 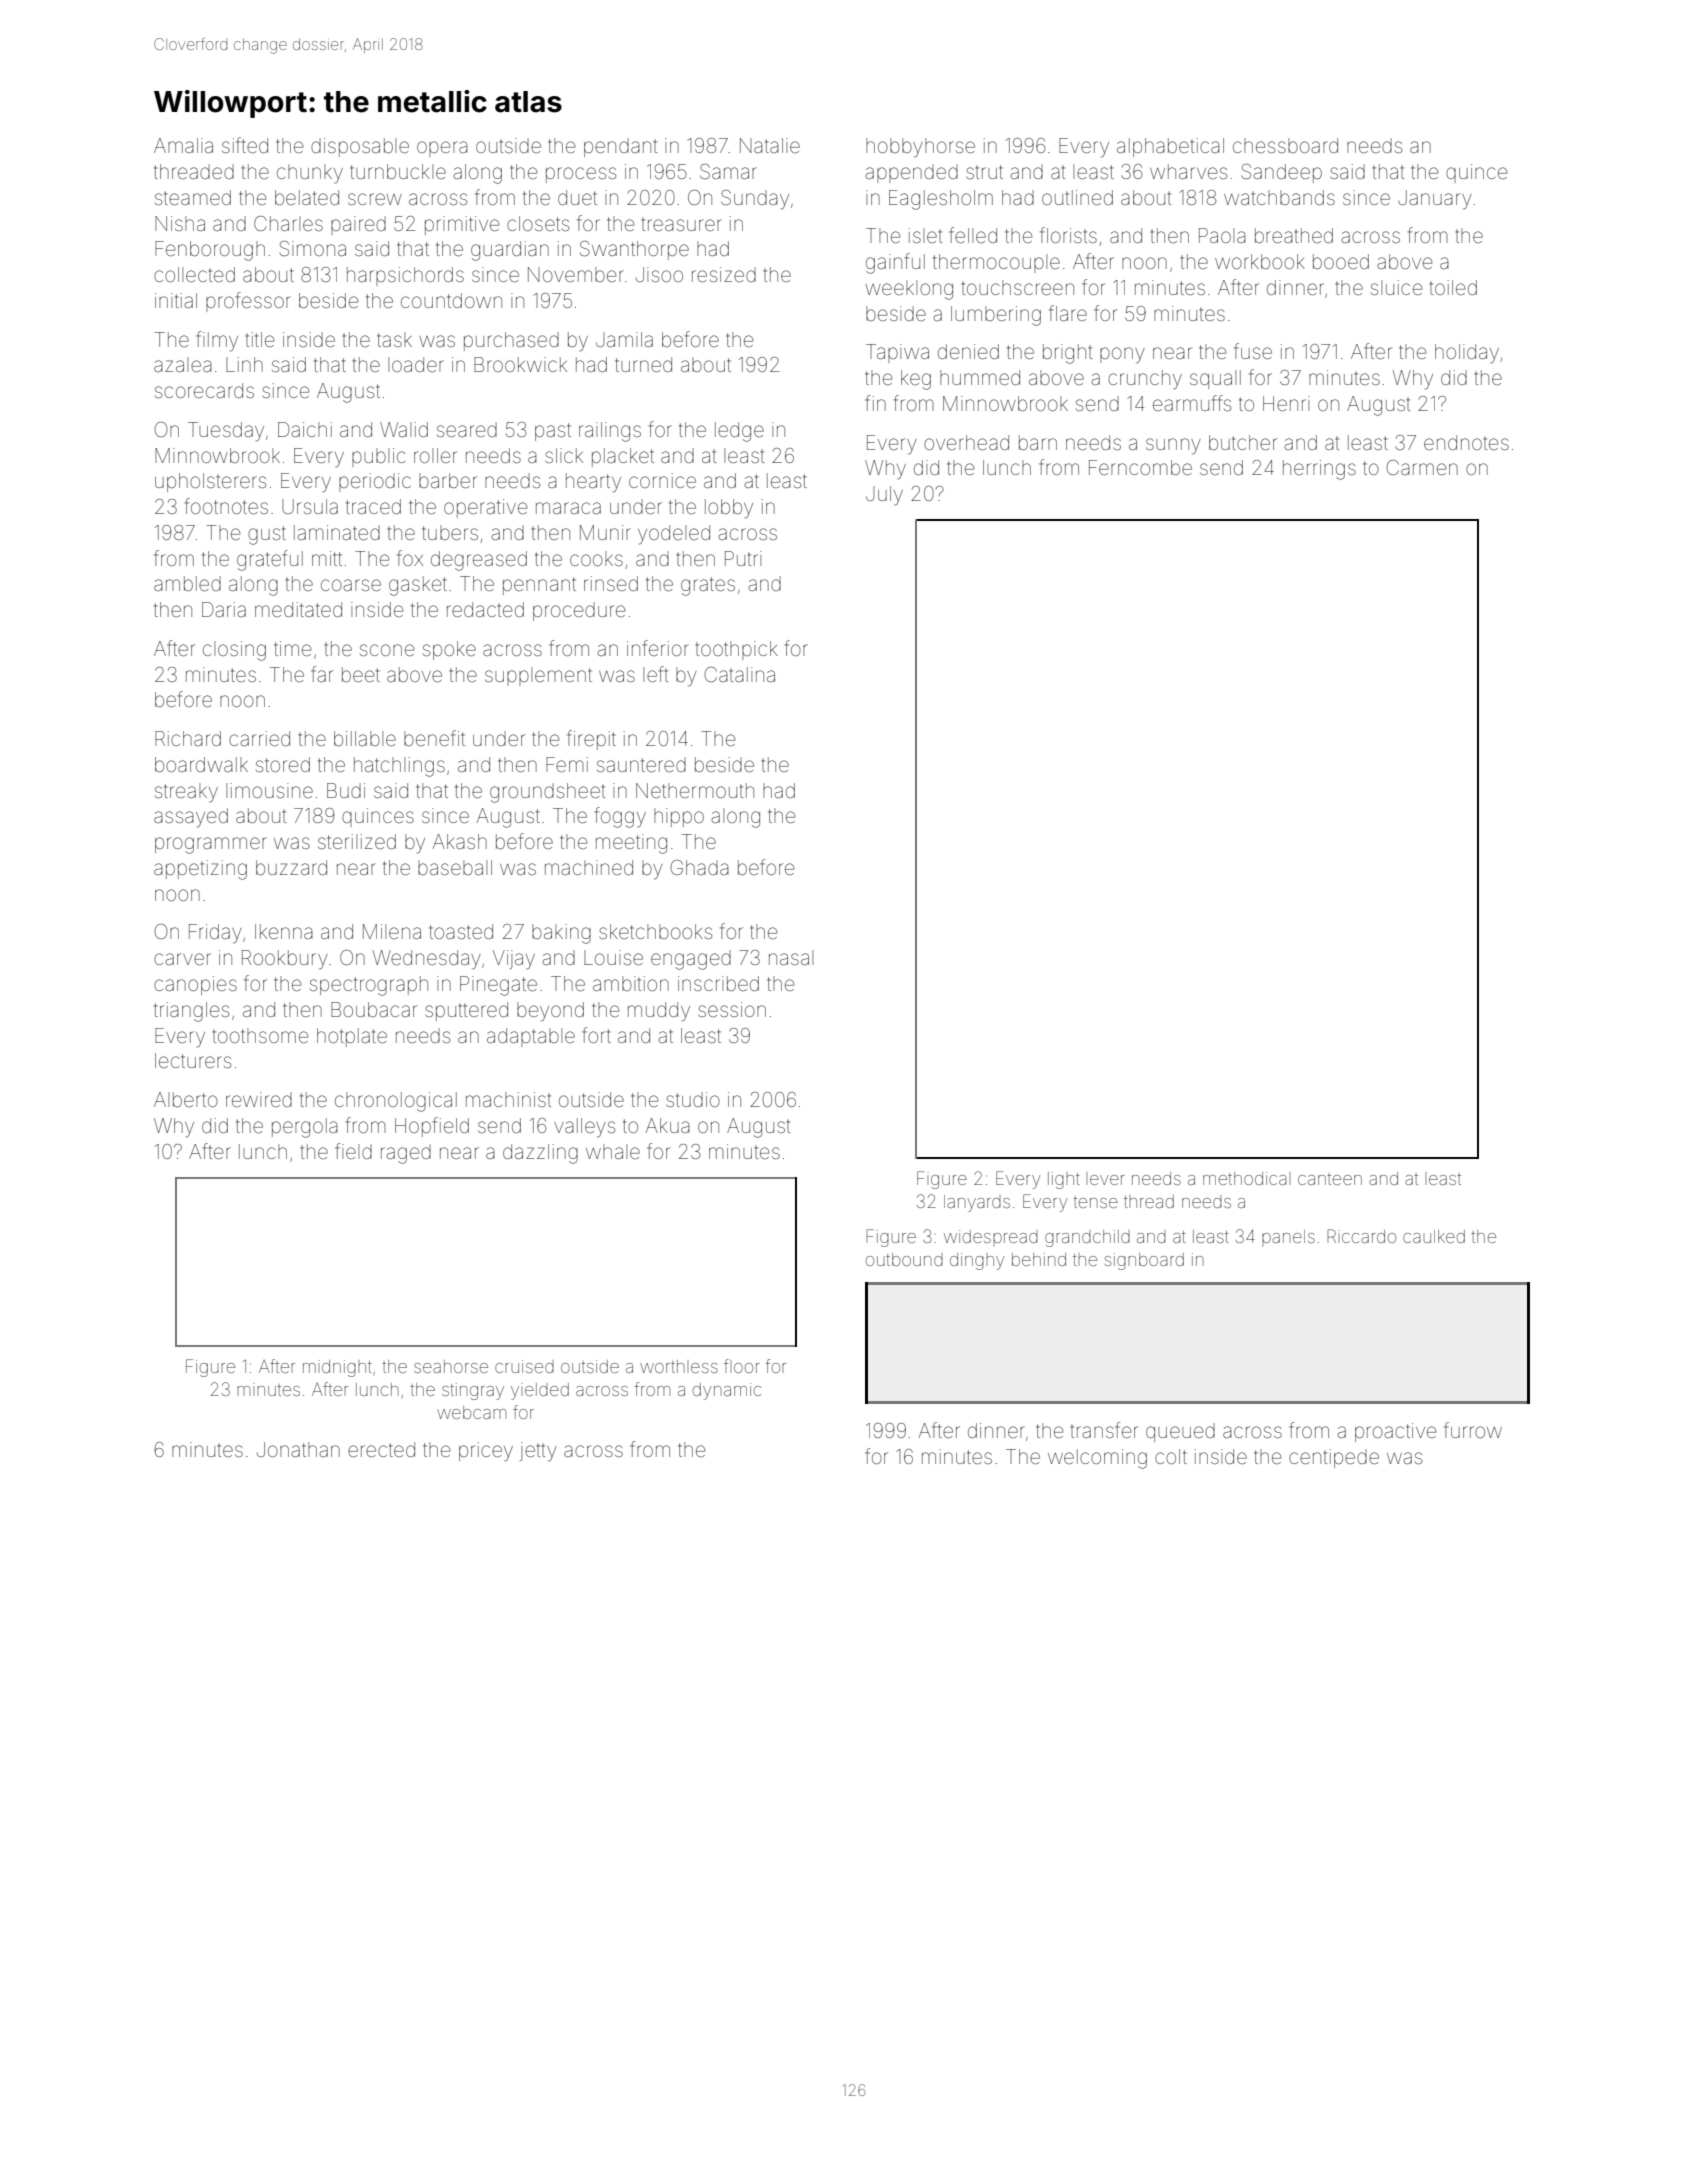 What do you see at coordinates (360, 147) in the screenshot?
I see `disposable` at bounding box center [360, 147].
